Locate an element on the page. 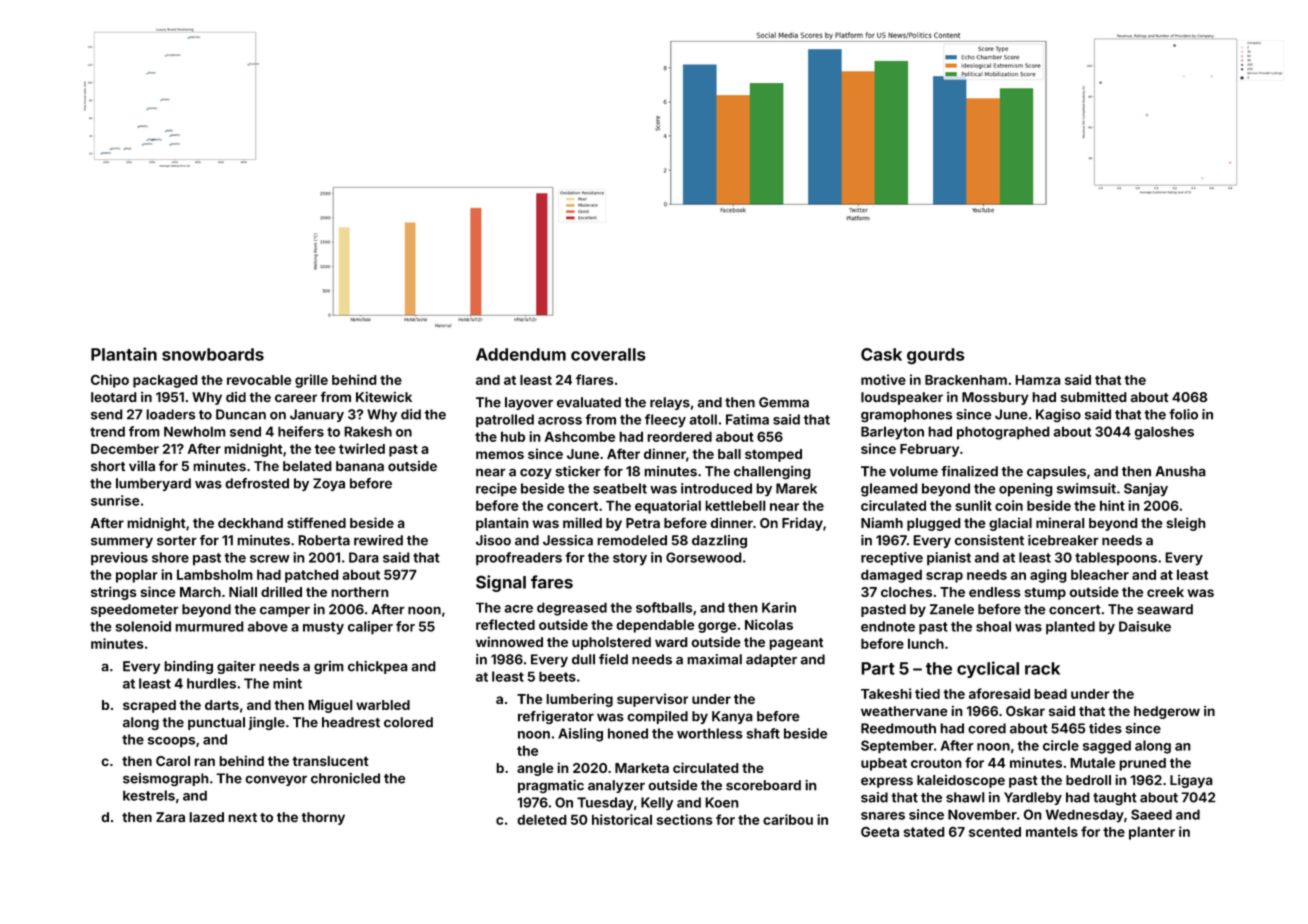  Niall is located at coordinates (243, 591).
